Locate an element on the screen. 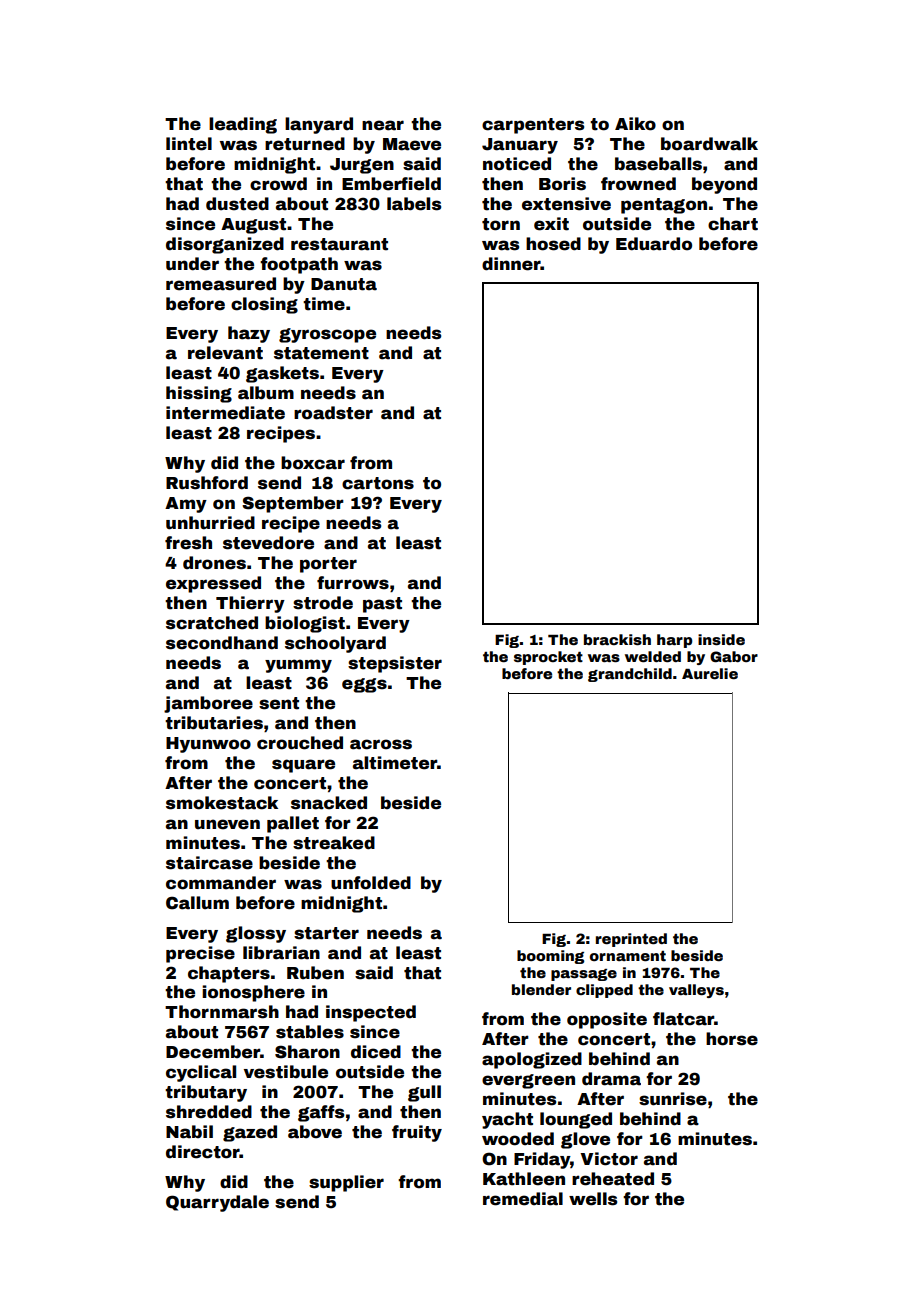  lintel is located at coordinates (189, 144).
